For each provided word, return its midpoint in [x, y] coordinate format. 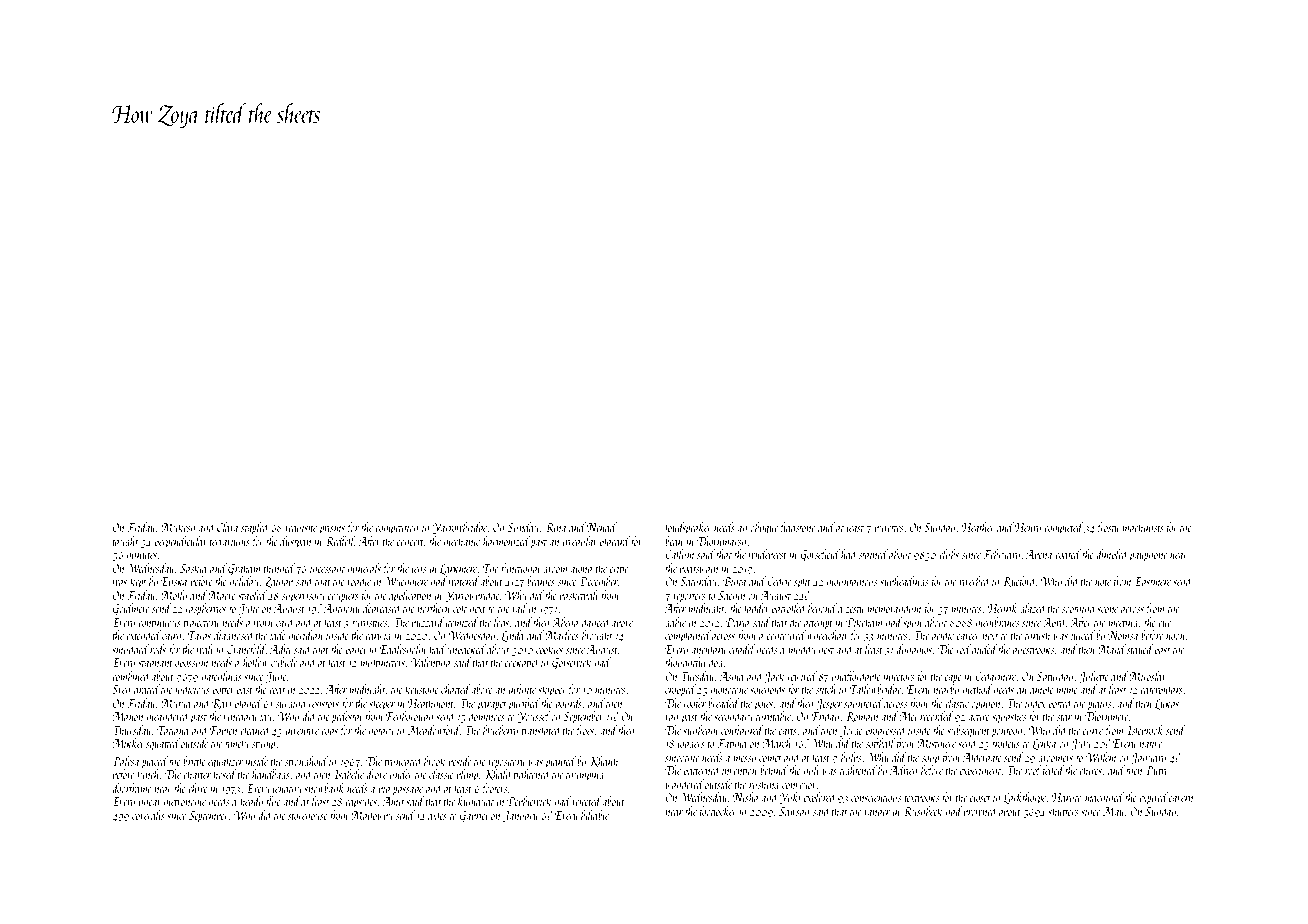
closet [980, 797]
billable [595, 815]
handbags [271, 775]
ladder [757, 608]
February [1001, 555]
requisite [301, 529]
